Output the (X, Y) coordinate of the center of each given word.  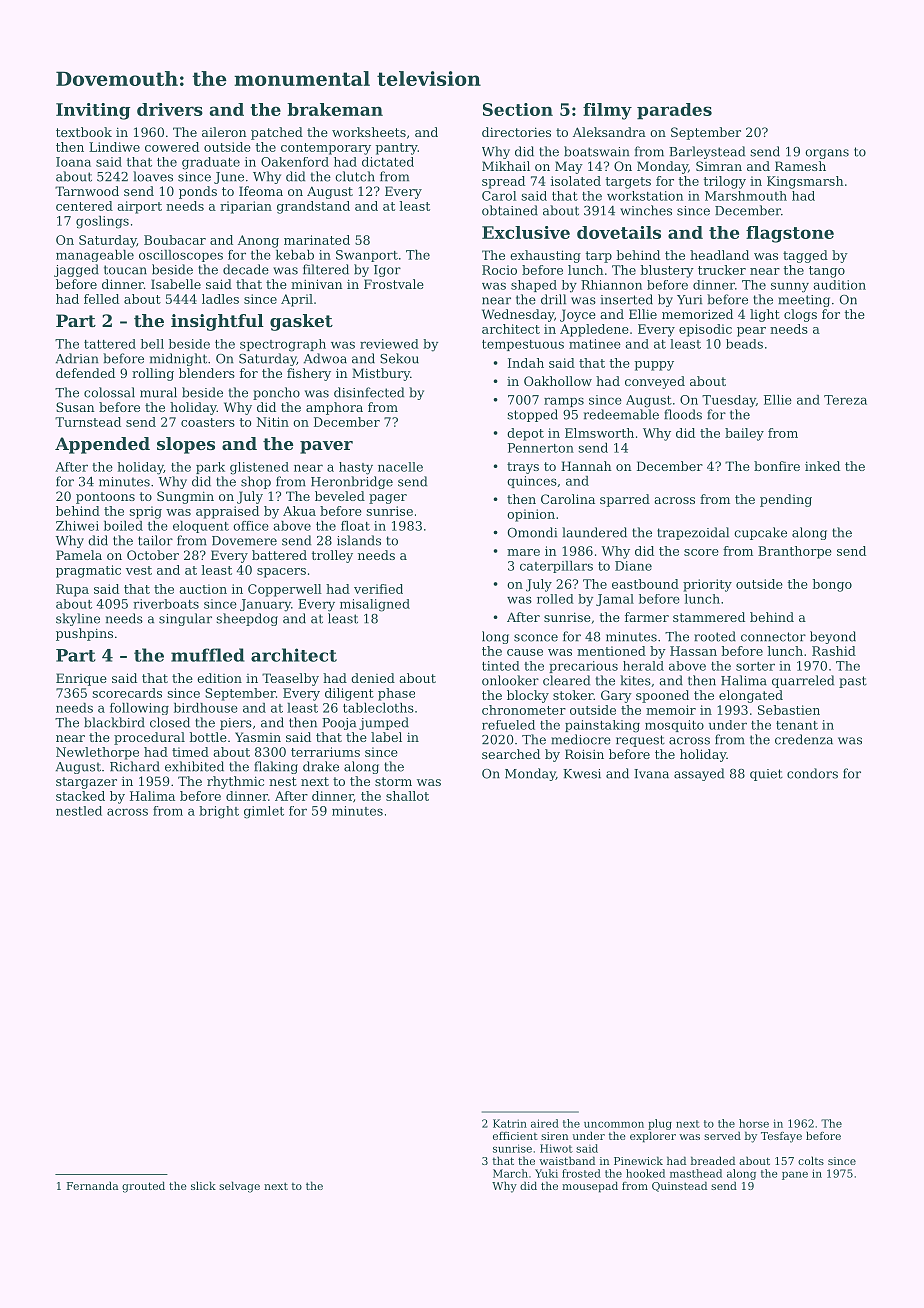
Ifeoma (261, 191)
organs (827, 154)
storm (393, 781)
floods (683, 414)
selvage (239, 1187)
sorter (755, 666)
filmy (607, 111)
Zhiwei (77, 526)
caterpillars (556, 567)
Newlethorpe (97, 753)
